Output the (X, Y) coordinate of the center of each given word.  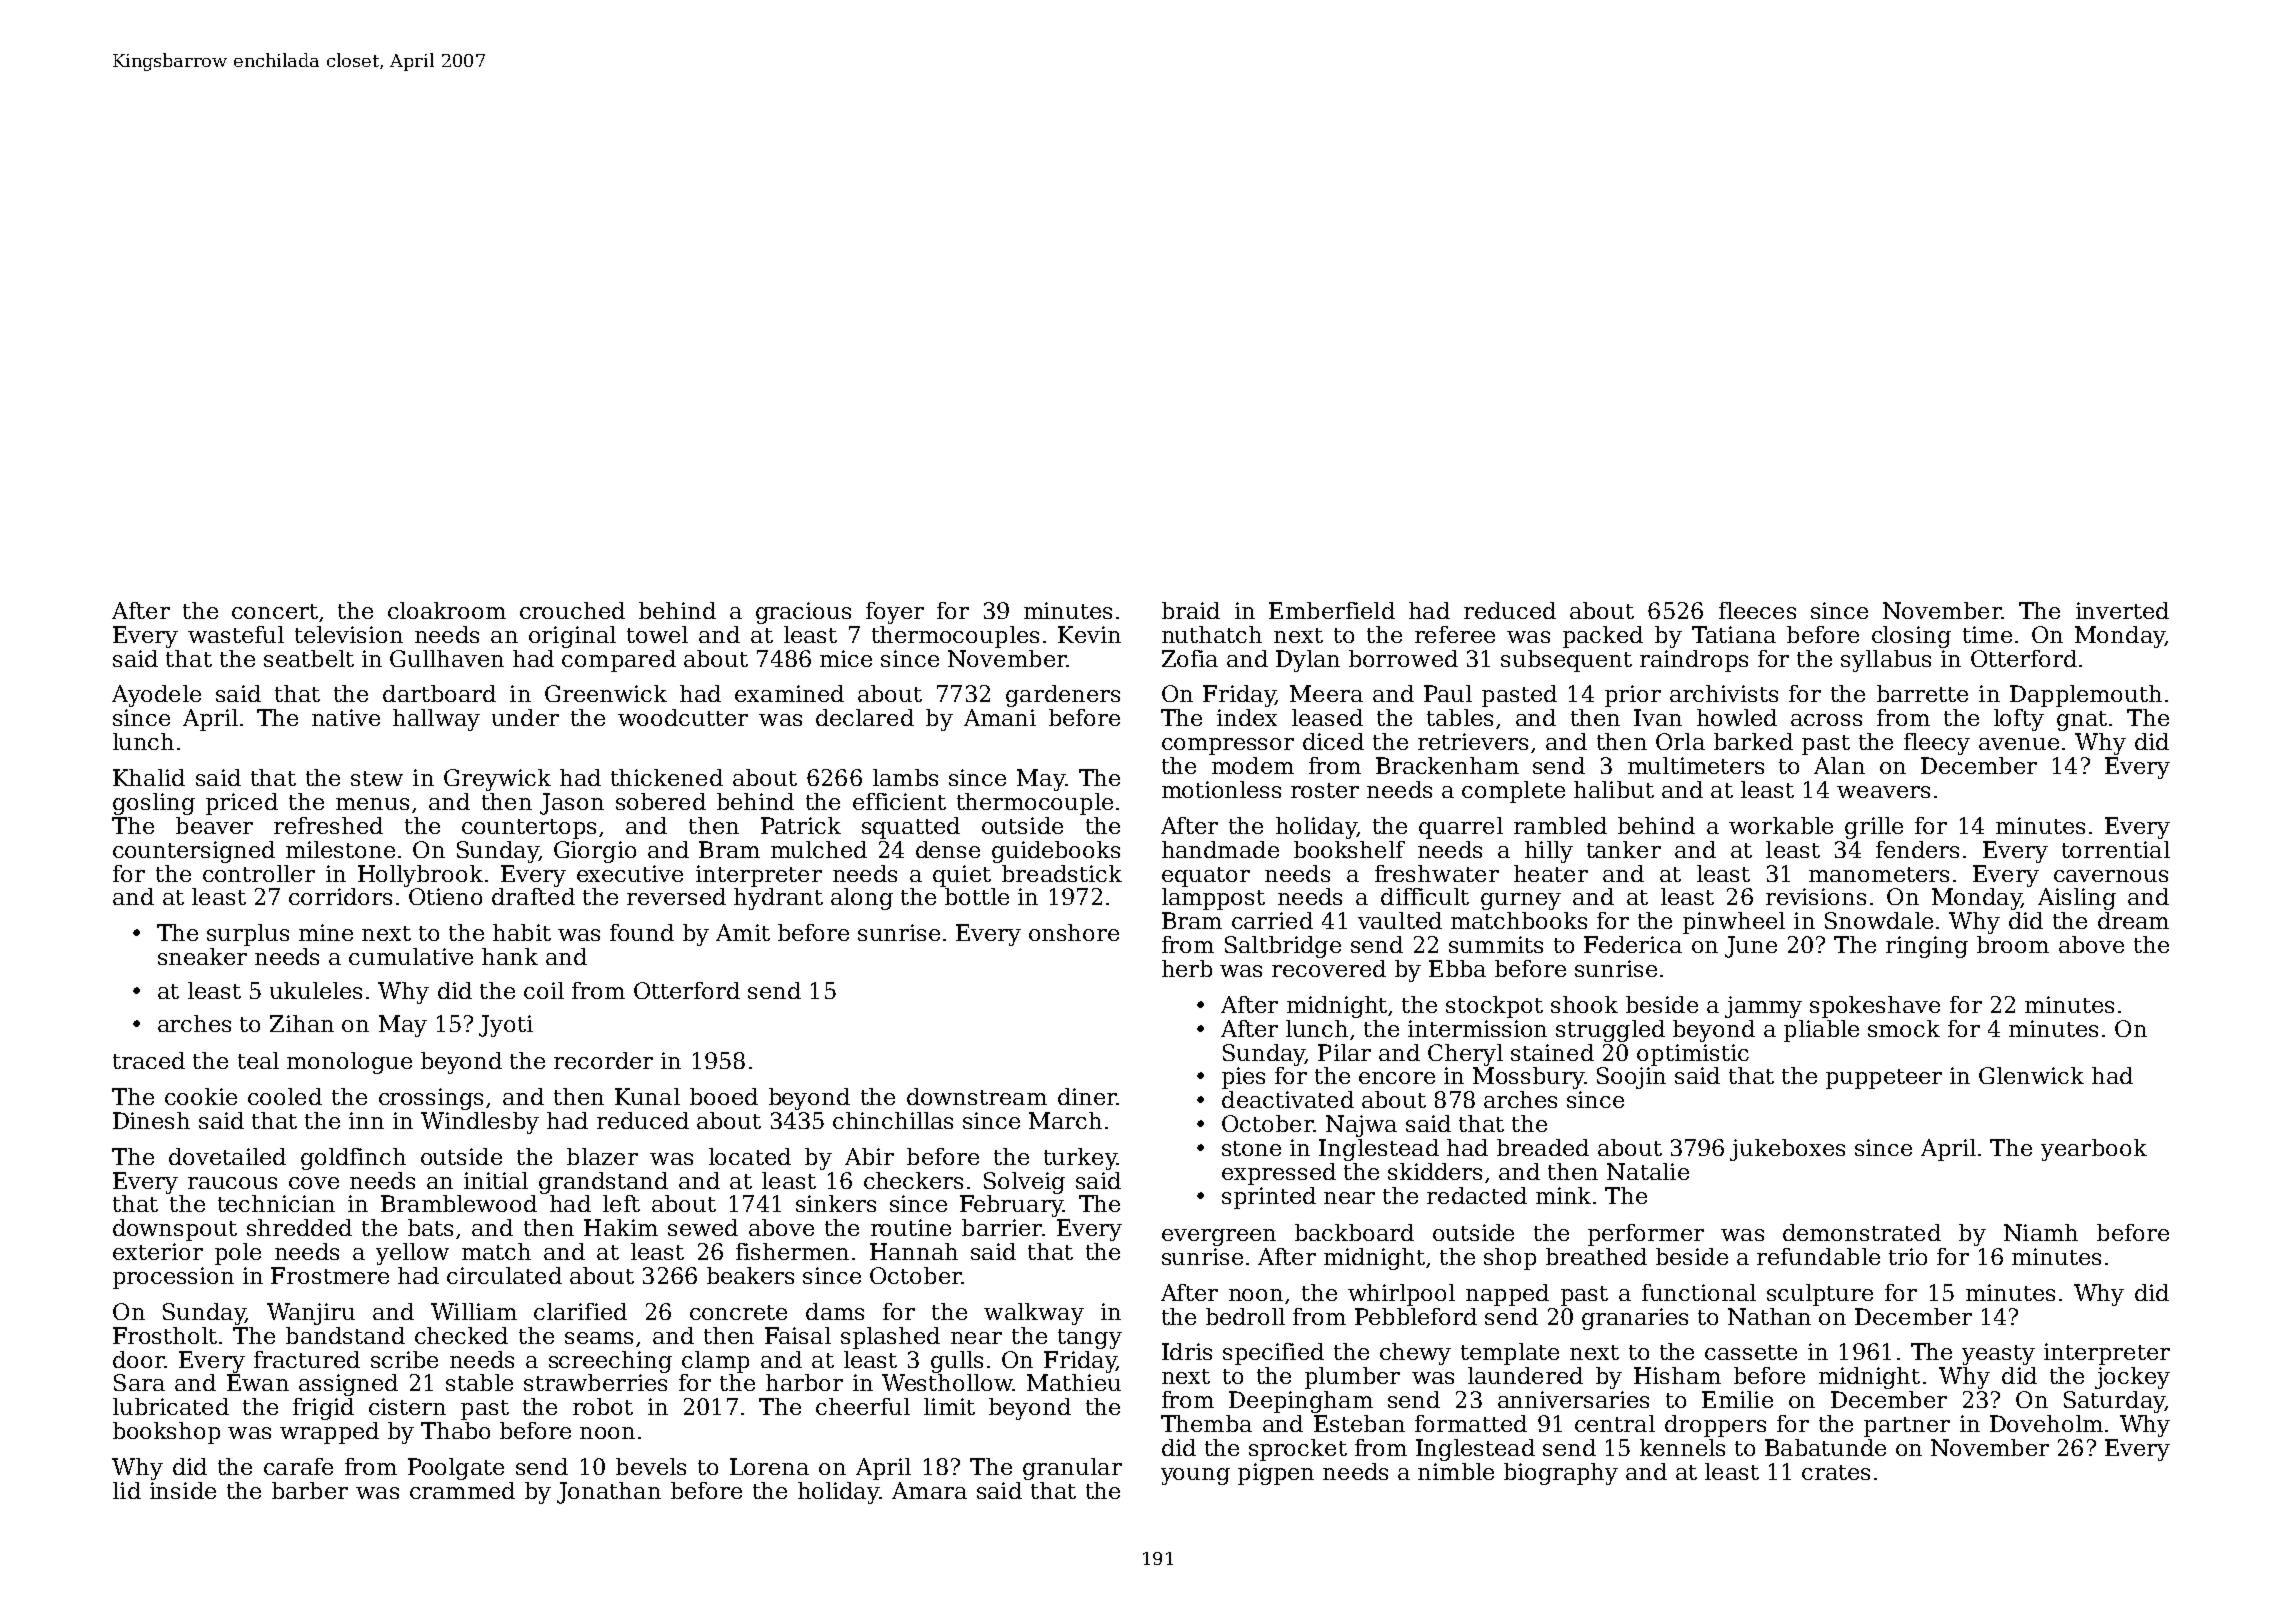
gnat (2082, 721)
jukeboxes (1787, 1150)
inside (183, 1490)
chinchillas (893, 1120)
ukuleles (316, 990)
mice (846, 658)
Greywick (497, 780)
